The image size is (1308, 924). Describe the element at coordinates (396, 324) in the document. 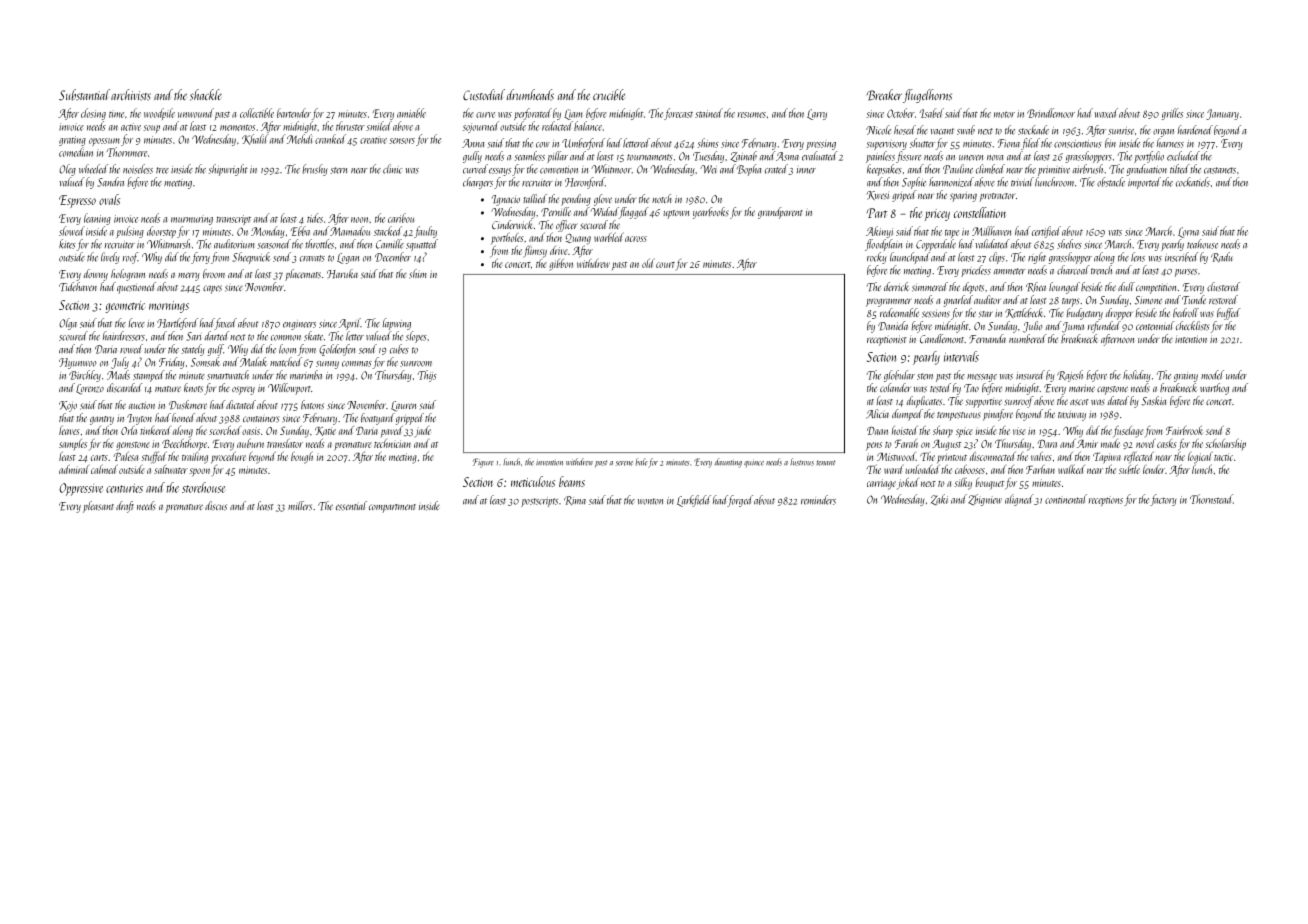

I see `lapwing` at that location.
